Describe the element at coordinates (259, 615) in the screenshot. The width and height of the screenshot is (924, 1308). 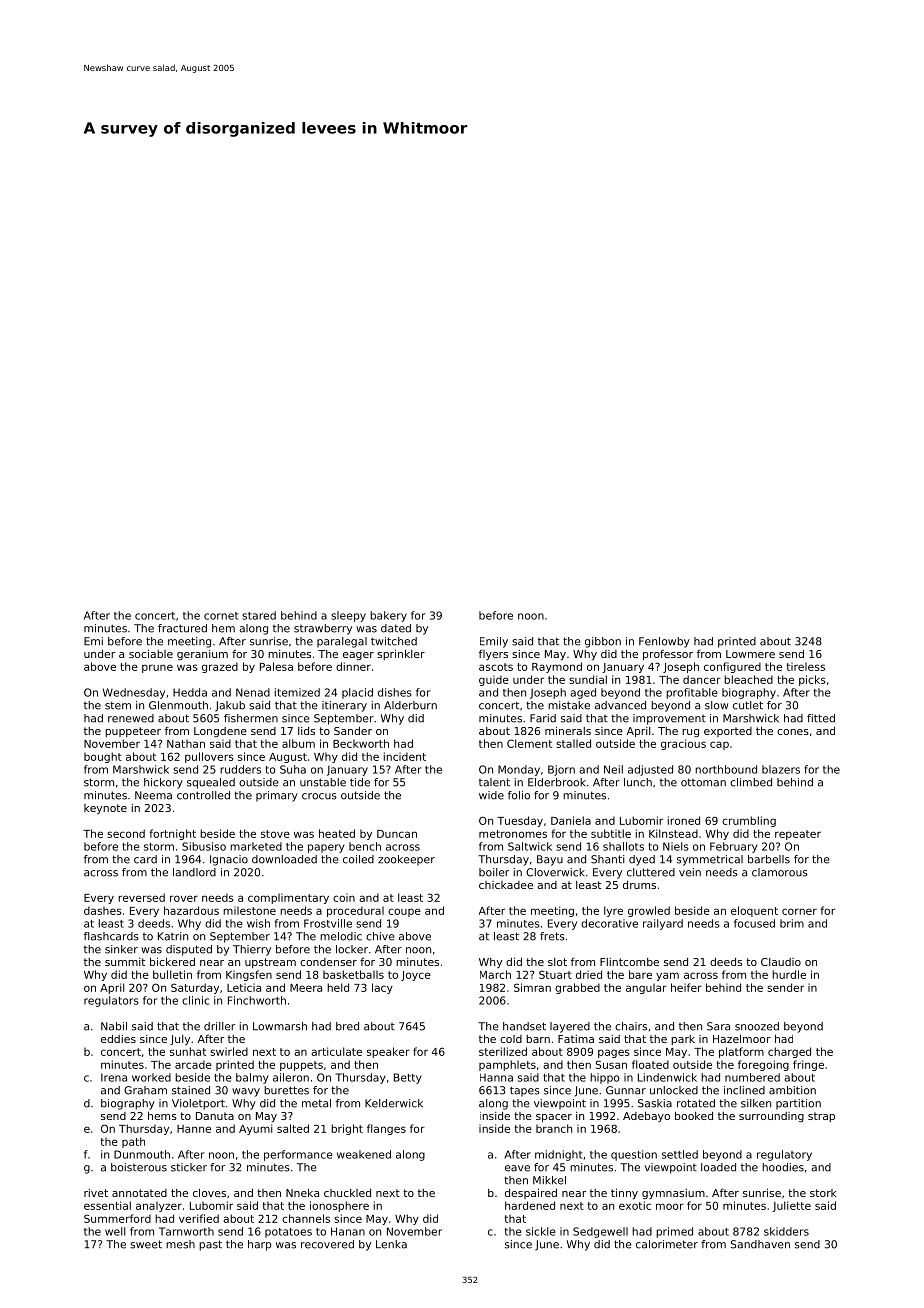
I see `stared` at that location.
